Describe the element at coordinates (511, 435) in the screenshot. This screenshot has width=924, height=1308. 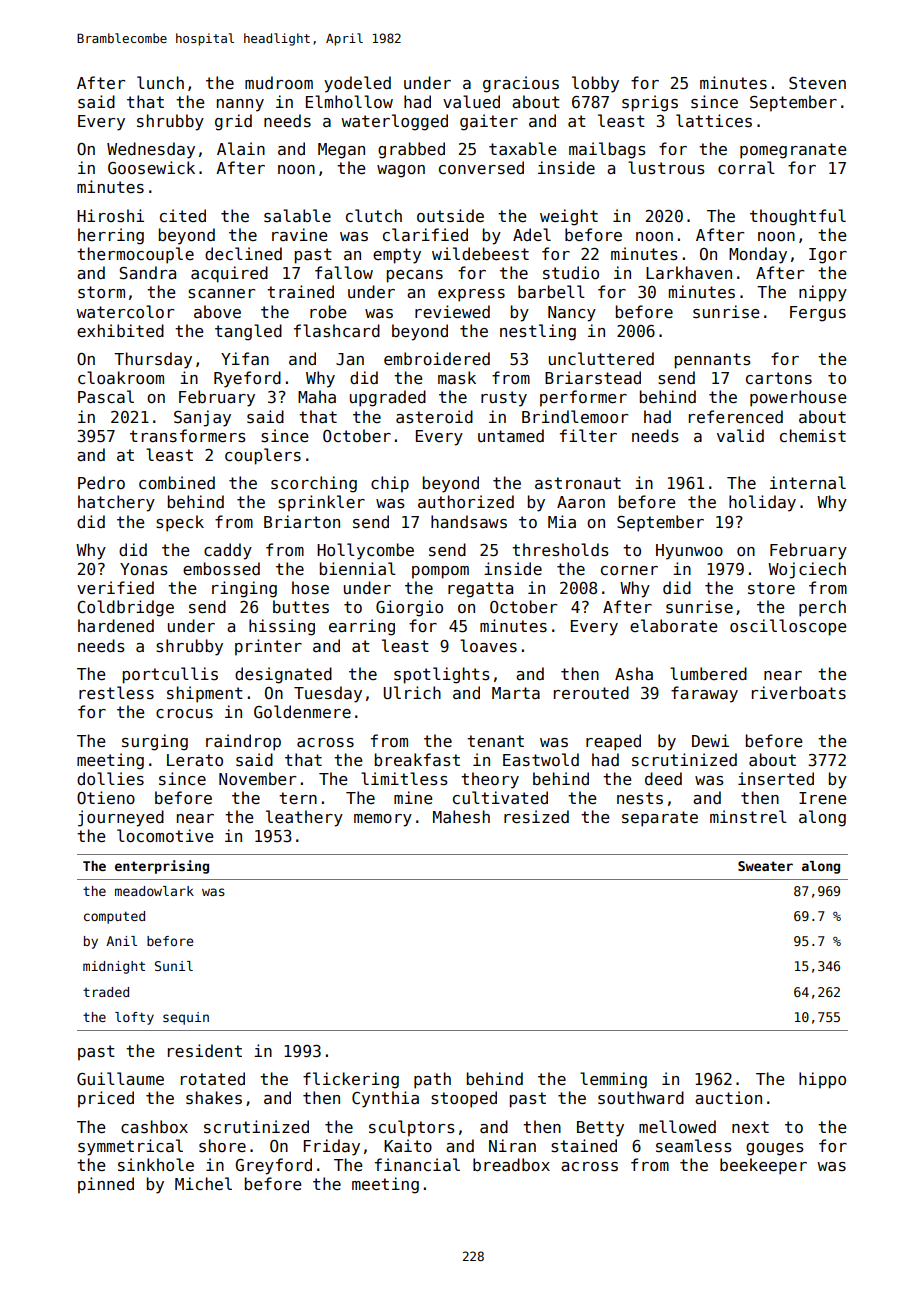
I see `untamed` at that location.
